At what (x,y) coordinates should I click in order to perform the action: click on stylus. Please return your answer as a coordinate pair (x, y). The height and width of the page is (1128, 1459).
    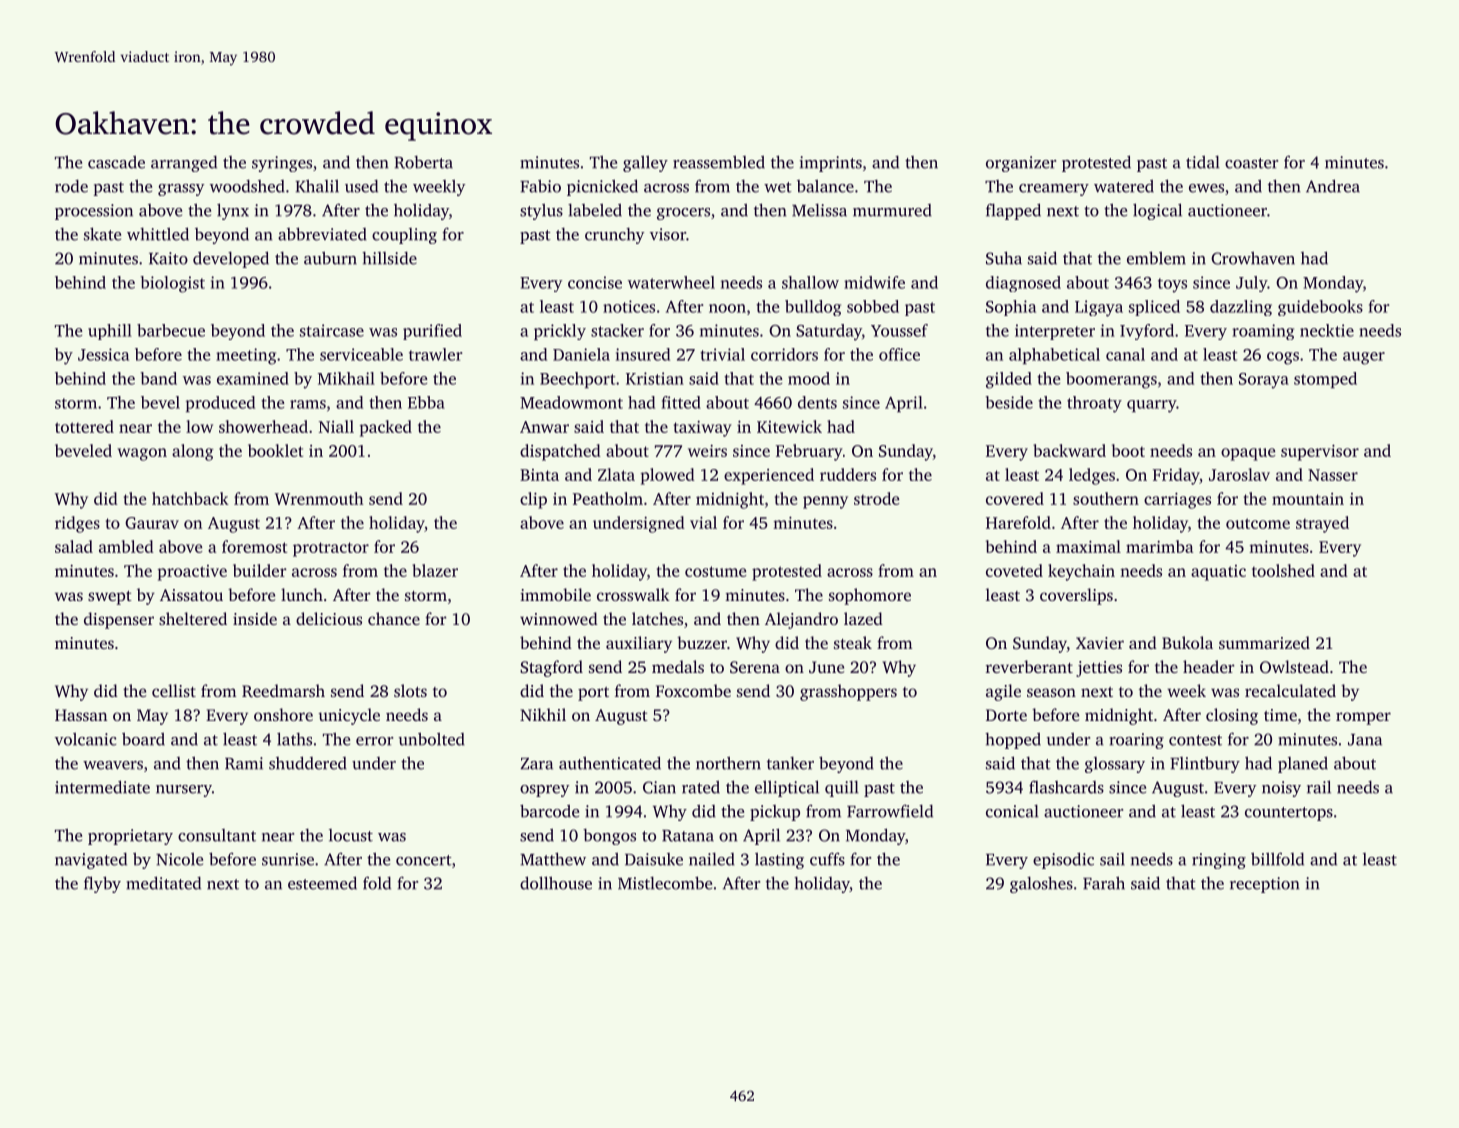
    Looking at the image, I should click on (541, 211).
